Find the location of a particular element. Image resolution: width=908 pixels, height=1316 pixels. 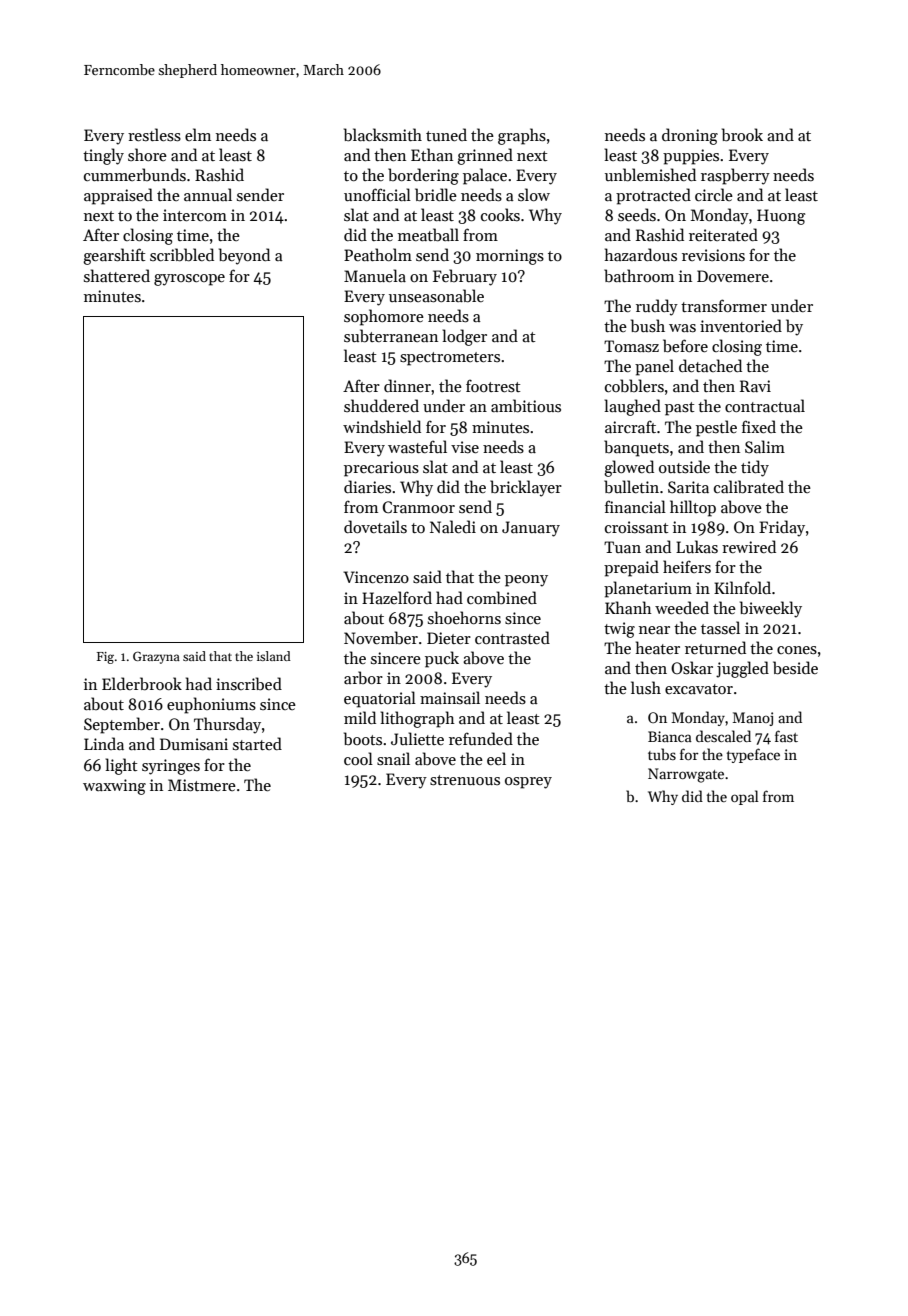

shattered is located at coordinates (117, 275).
